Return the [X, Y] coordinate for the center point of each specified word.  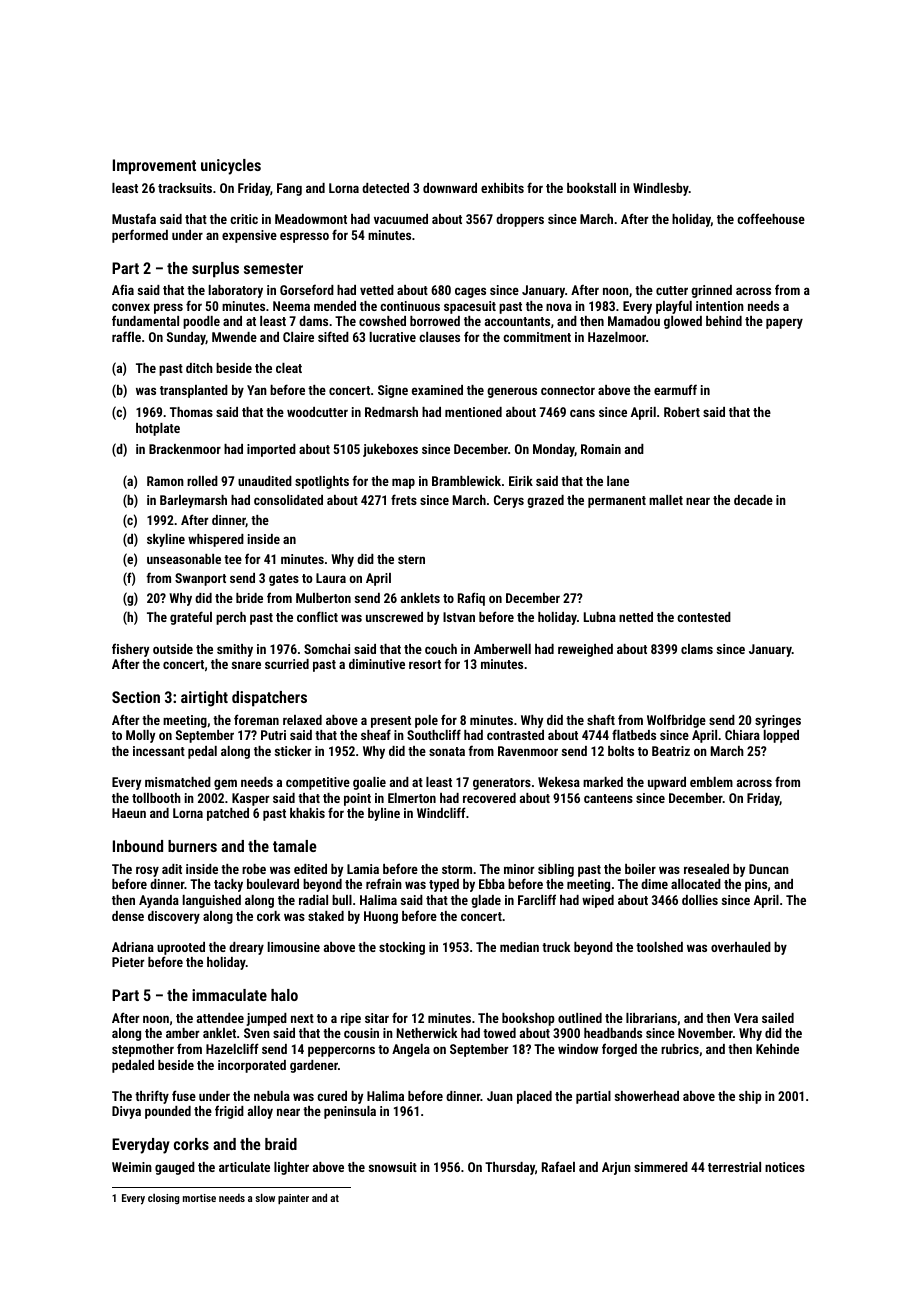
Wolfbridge [676, 721]
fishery [130, 650]
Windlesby [661, 189]
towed [499, 1033]
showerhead [647, 1096]
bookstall [591, 188]
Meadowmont [311, 219]
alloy [260, 1112]
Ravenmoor [528, 751]
